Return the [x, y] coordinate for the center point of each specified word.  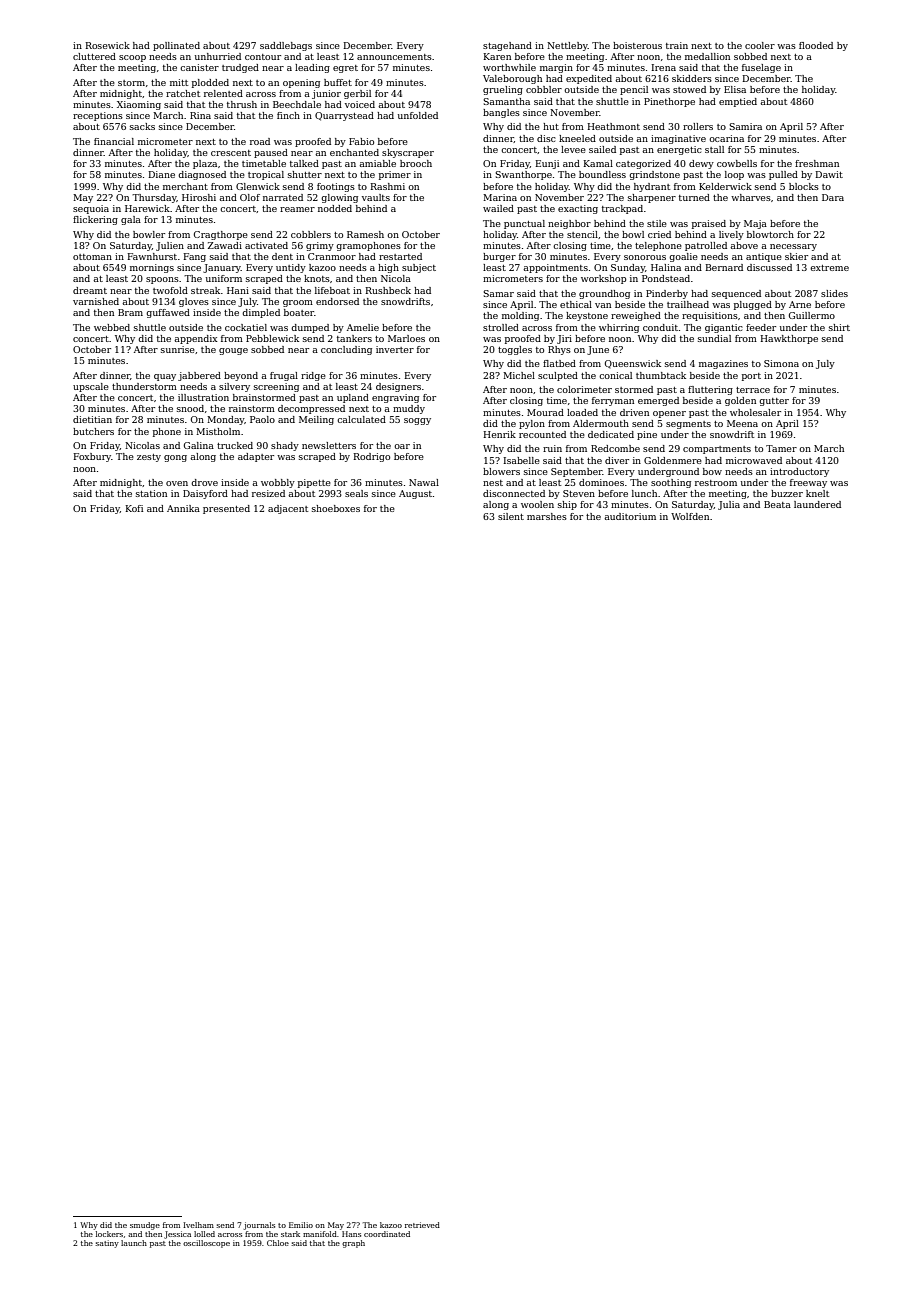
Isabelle [522, 460]
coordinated [387, 1234]
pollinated [176, 46]
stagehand [507, 46]
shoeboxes [336, 508]
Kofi [134, 508]
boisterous [637, 45]
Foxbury [92, 457]
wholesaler [755, 412]
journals [259, 1226]
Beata [777, 504]
